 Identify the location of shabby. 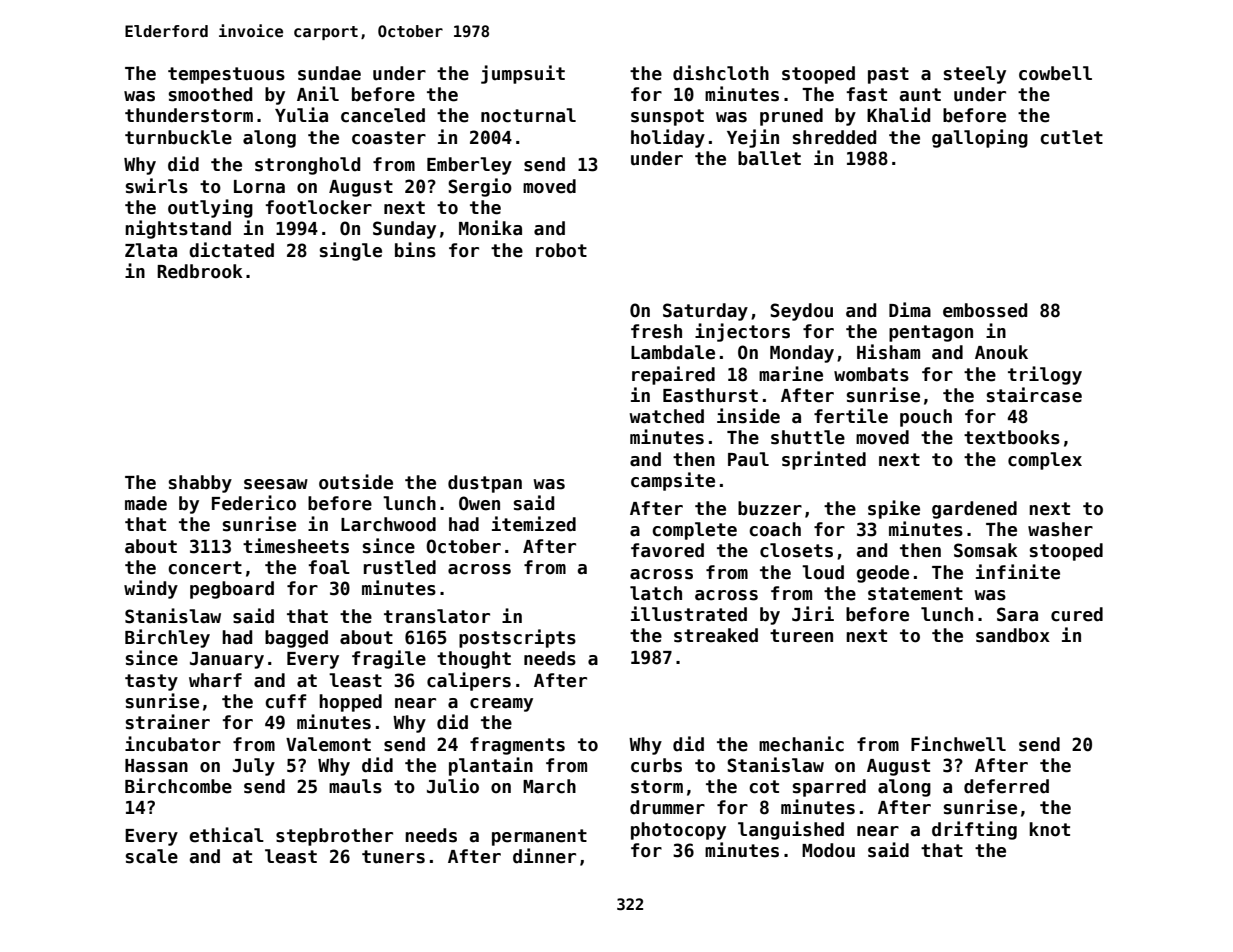
(200, 484).
